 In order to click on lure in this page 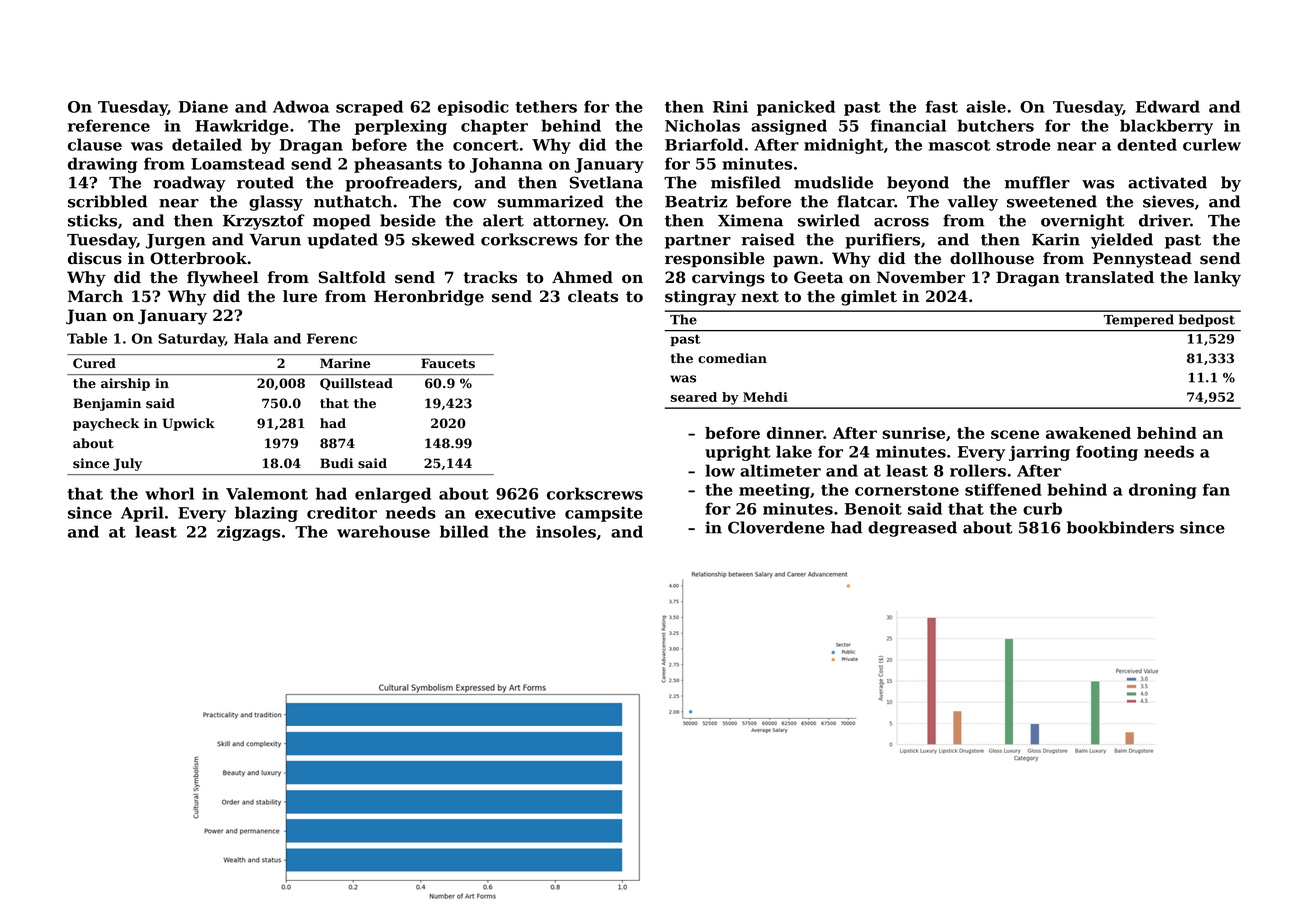, I will do `click(300, 296)`.
